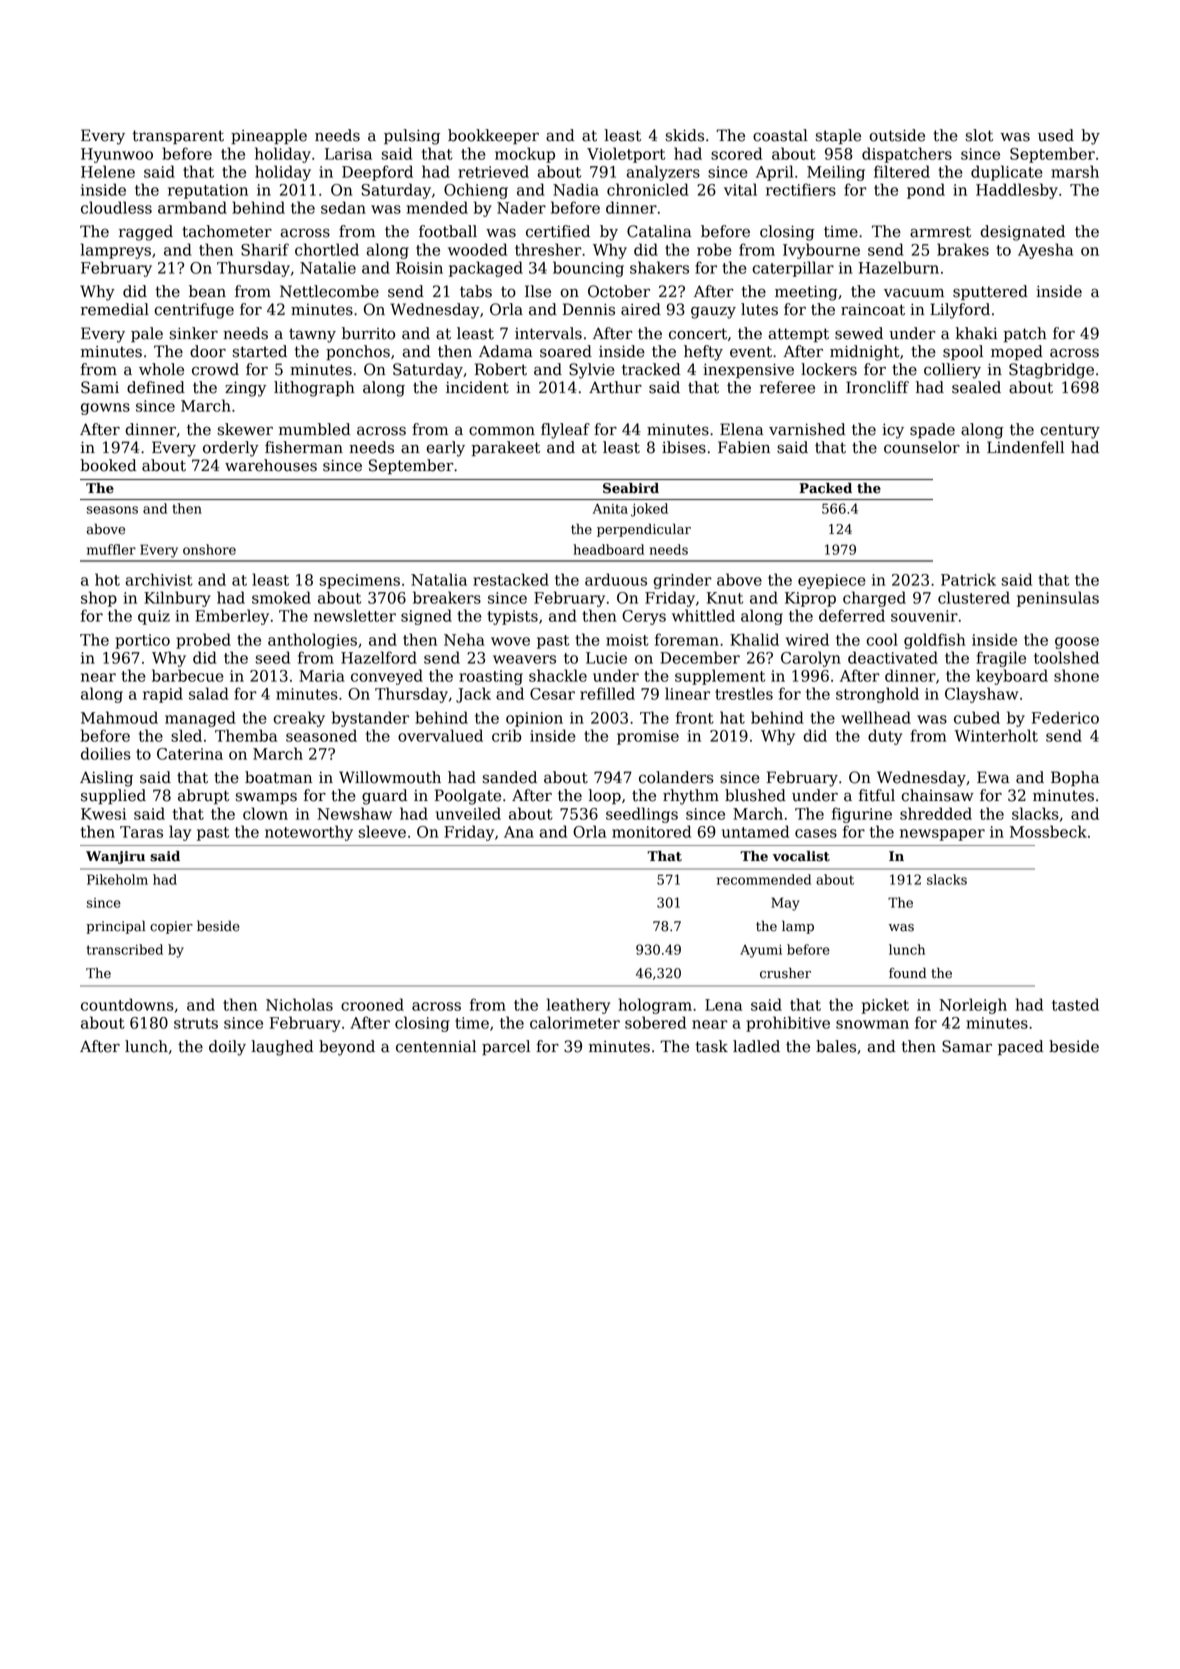 The image size is (1180, 1669). What do you see at coordinates (231, 449) in the screenshot?
I see `orderly` at bounding box center [231, 449].
